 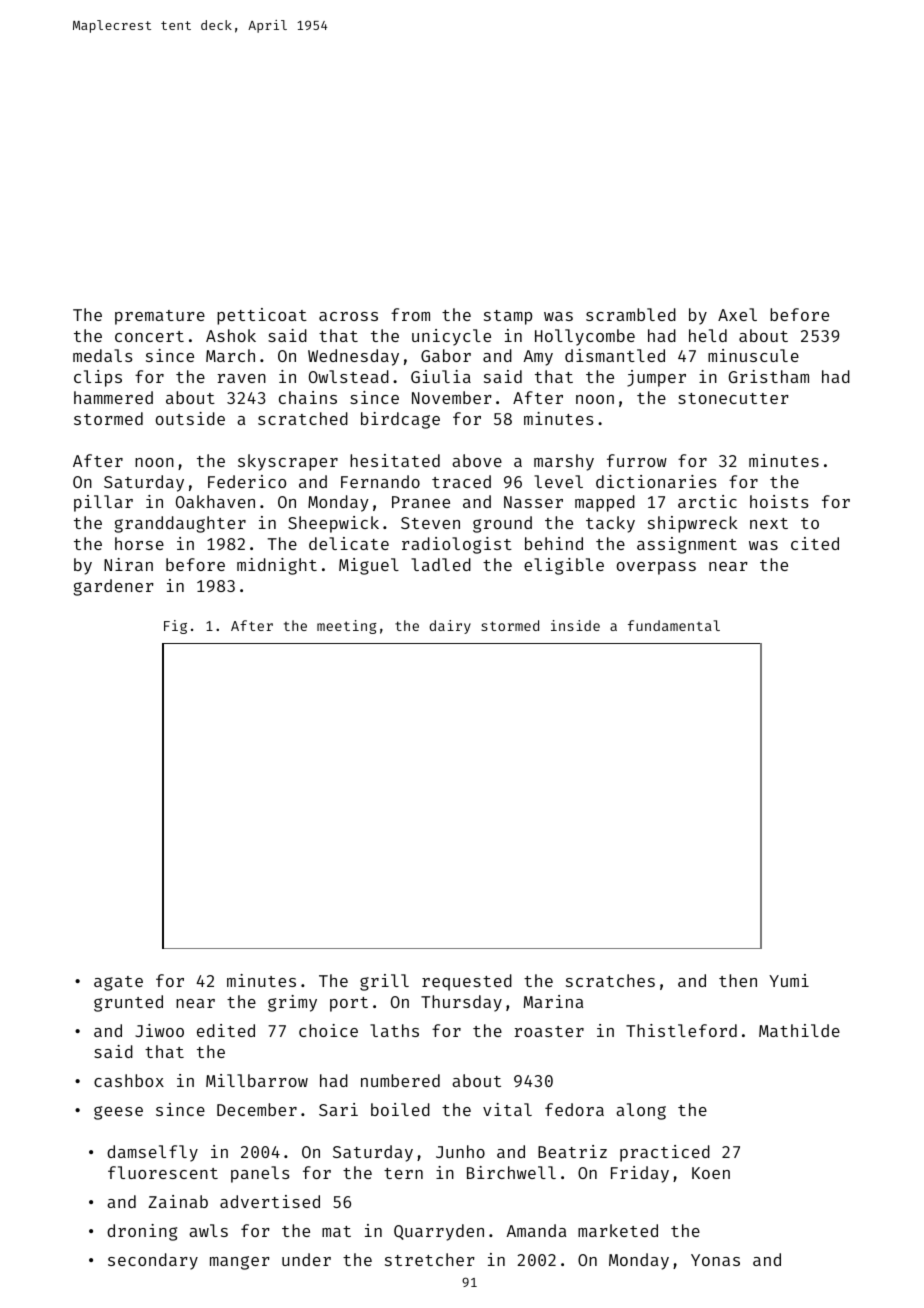 What do you see at coordinates (461, 481) in the screenshot?
I see `traced` at bounding box center [461, 481].
